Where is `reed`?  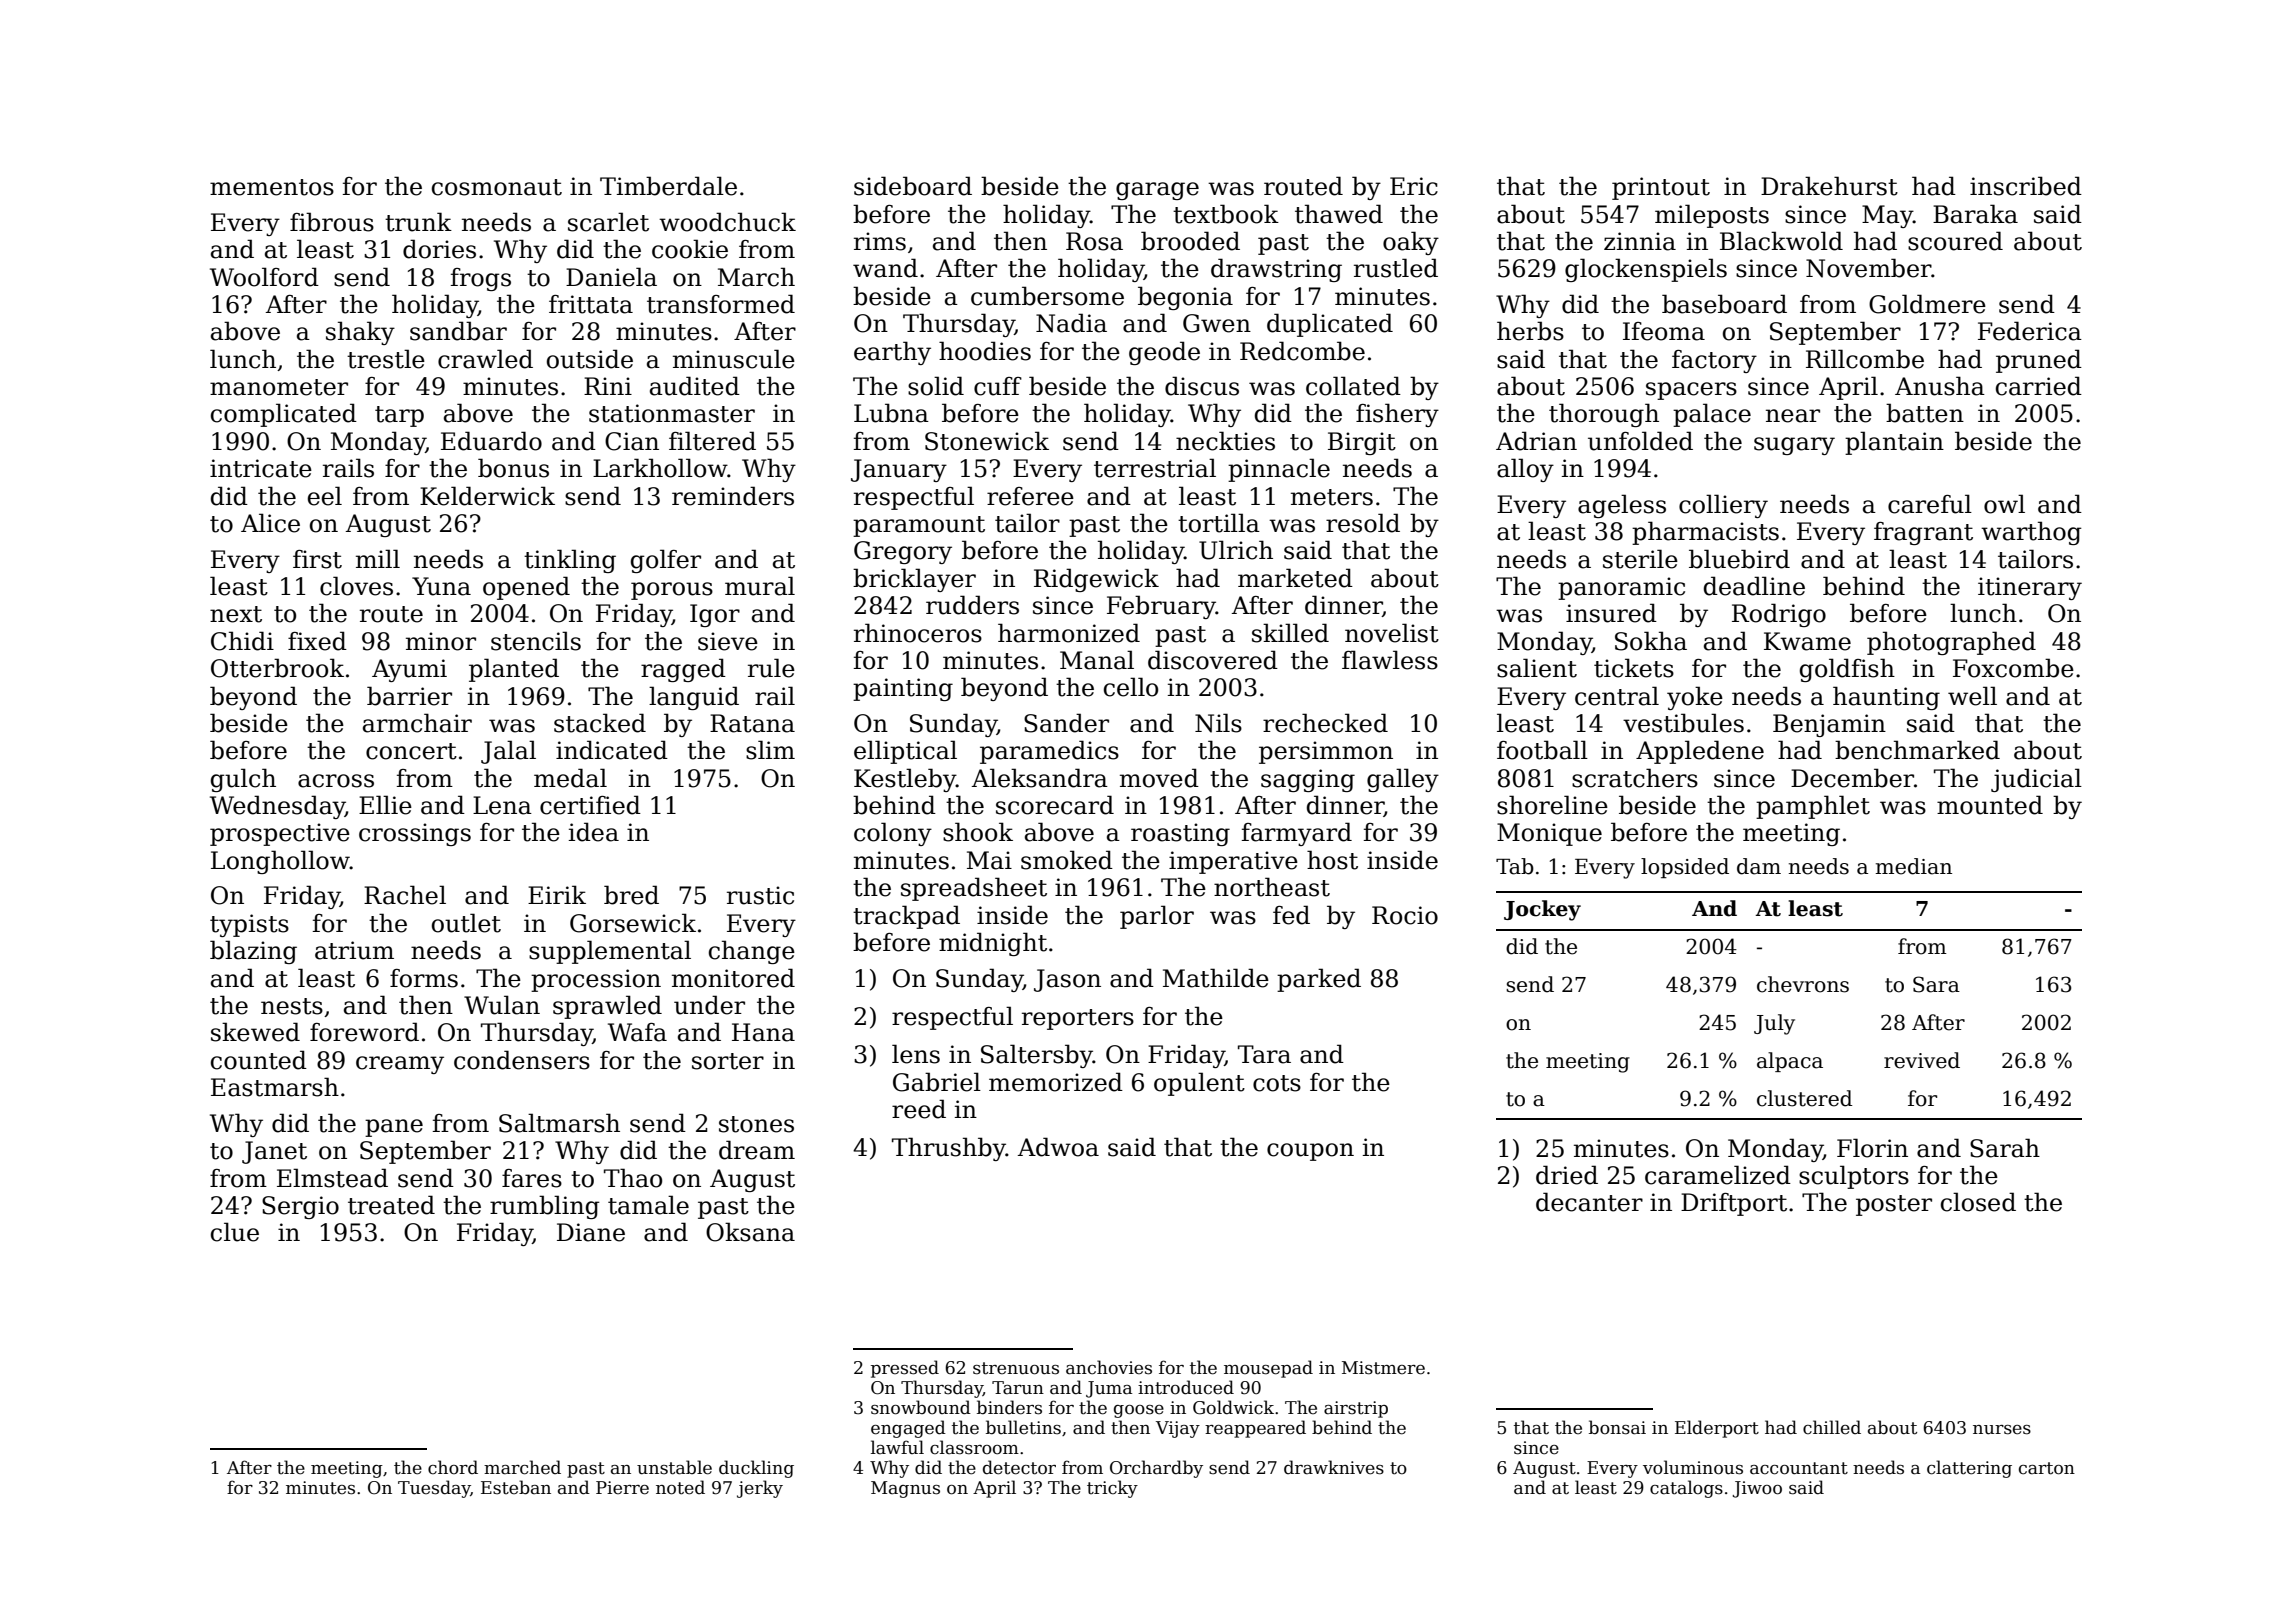 reed is located at coordinates (919, 1109).
